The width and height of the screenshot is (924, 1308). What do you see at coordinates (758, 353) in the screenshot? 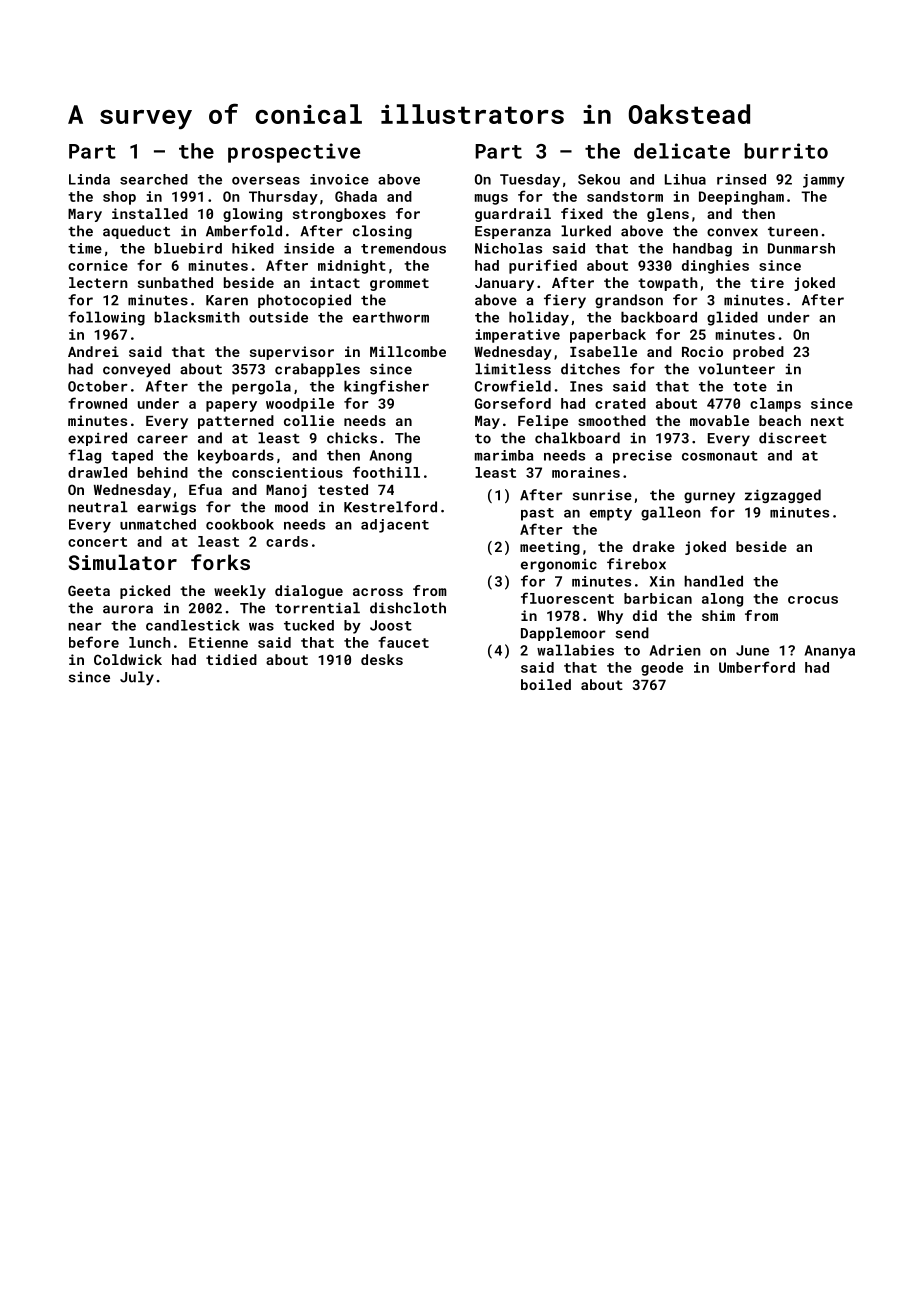
I see `probed` at bounding box center [758, 353].
